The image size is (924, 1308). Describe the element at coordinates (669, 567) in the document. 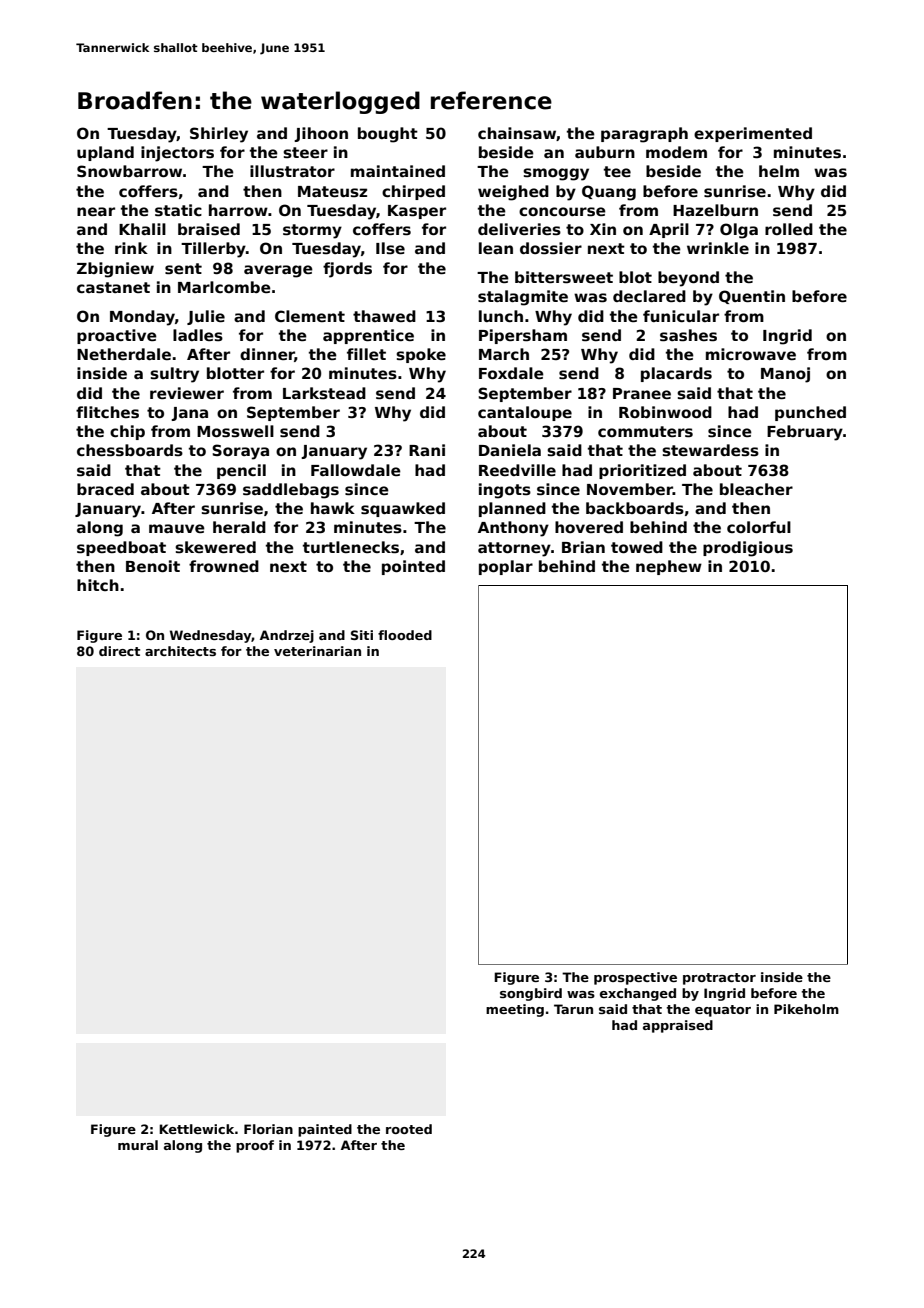

I see `nephew` at that location.
